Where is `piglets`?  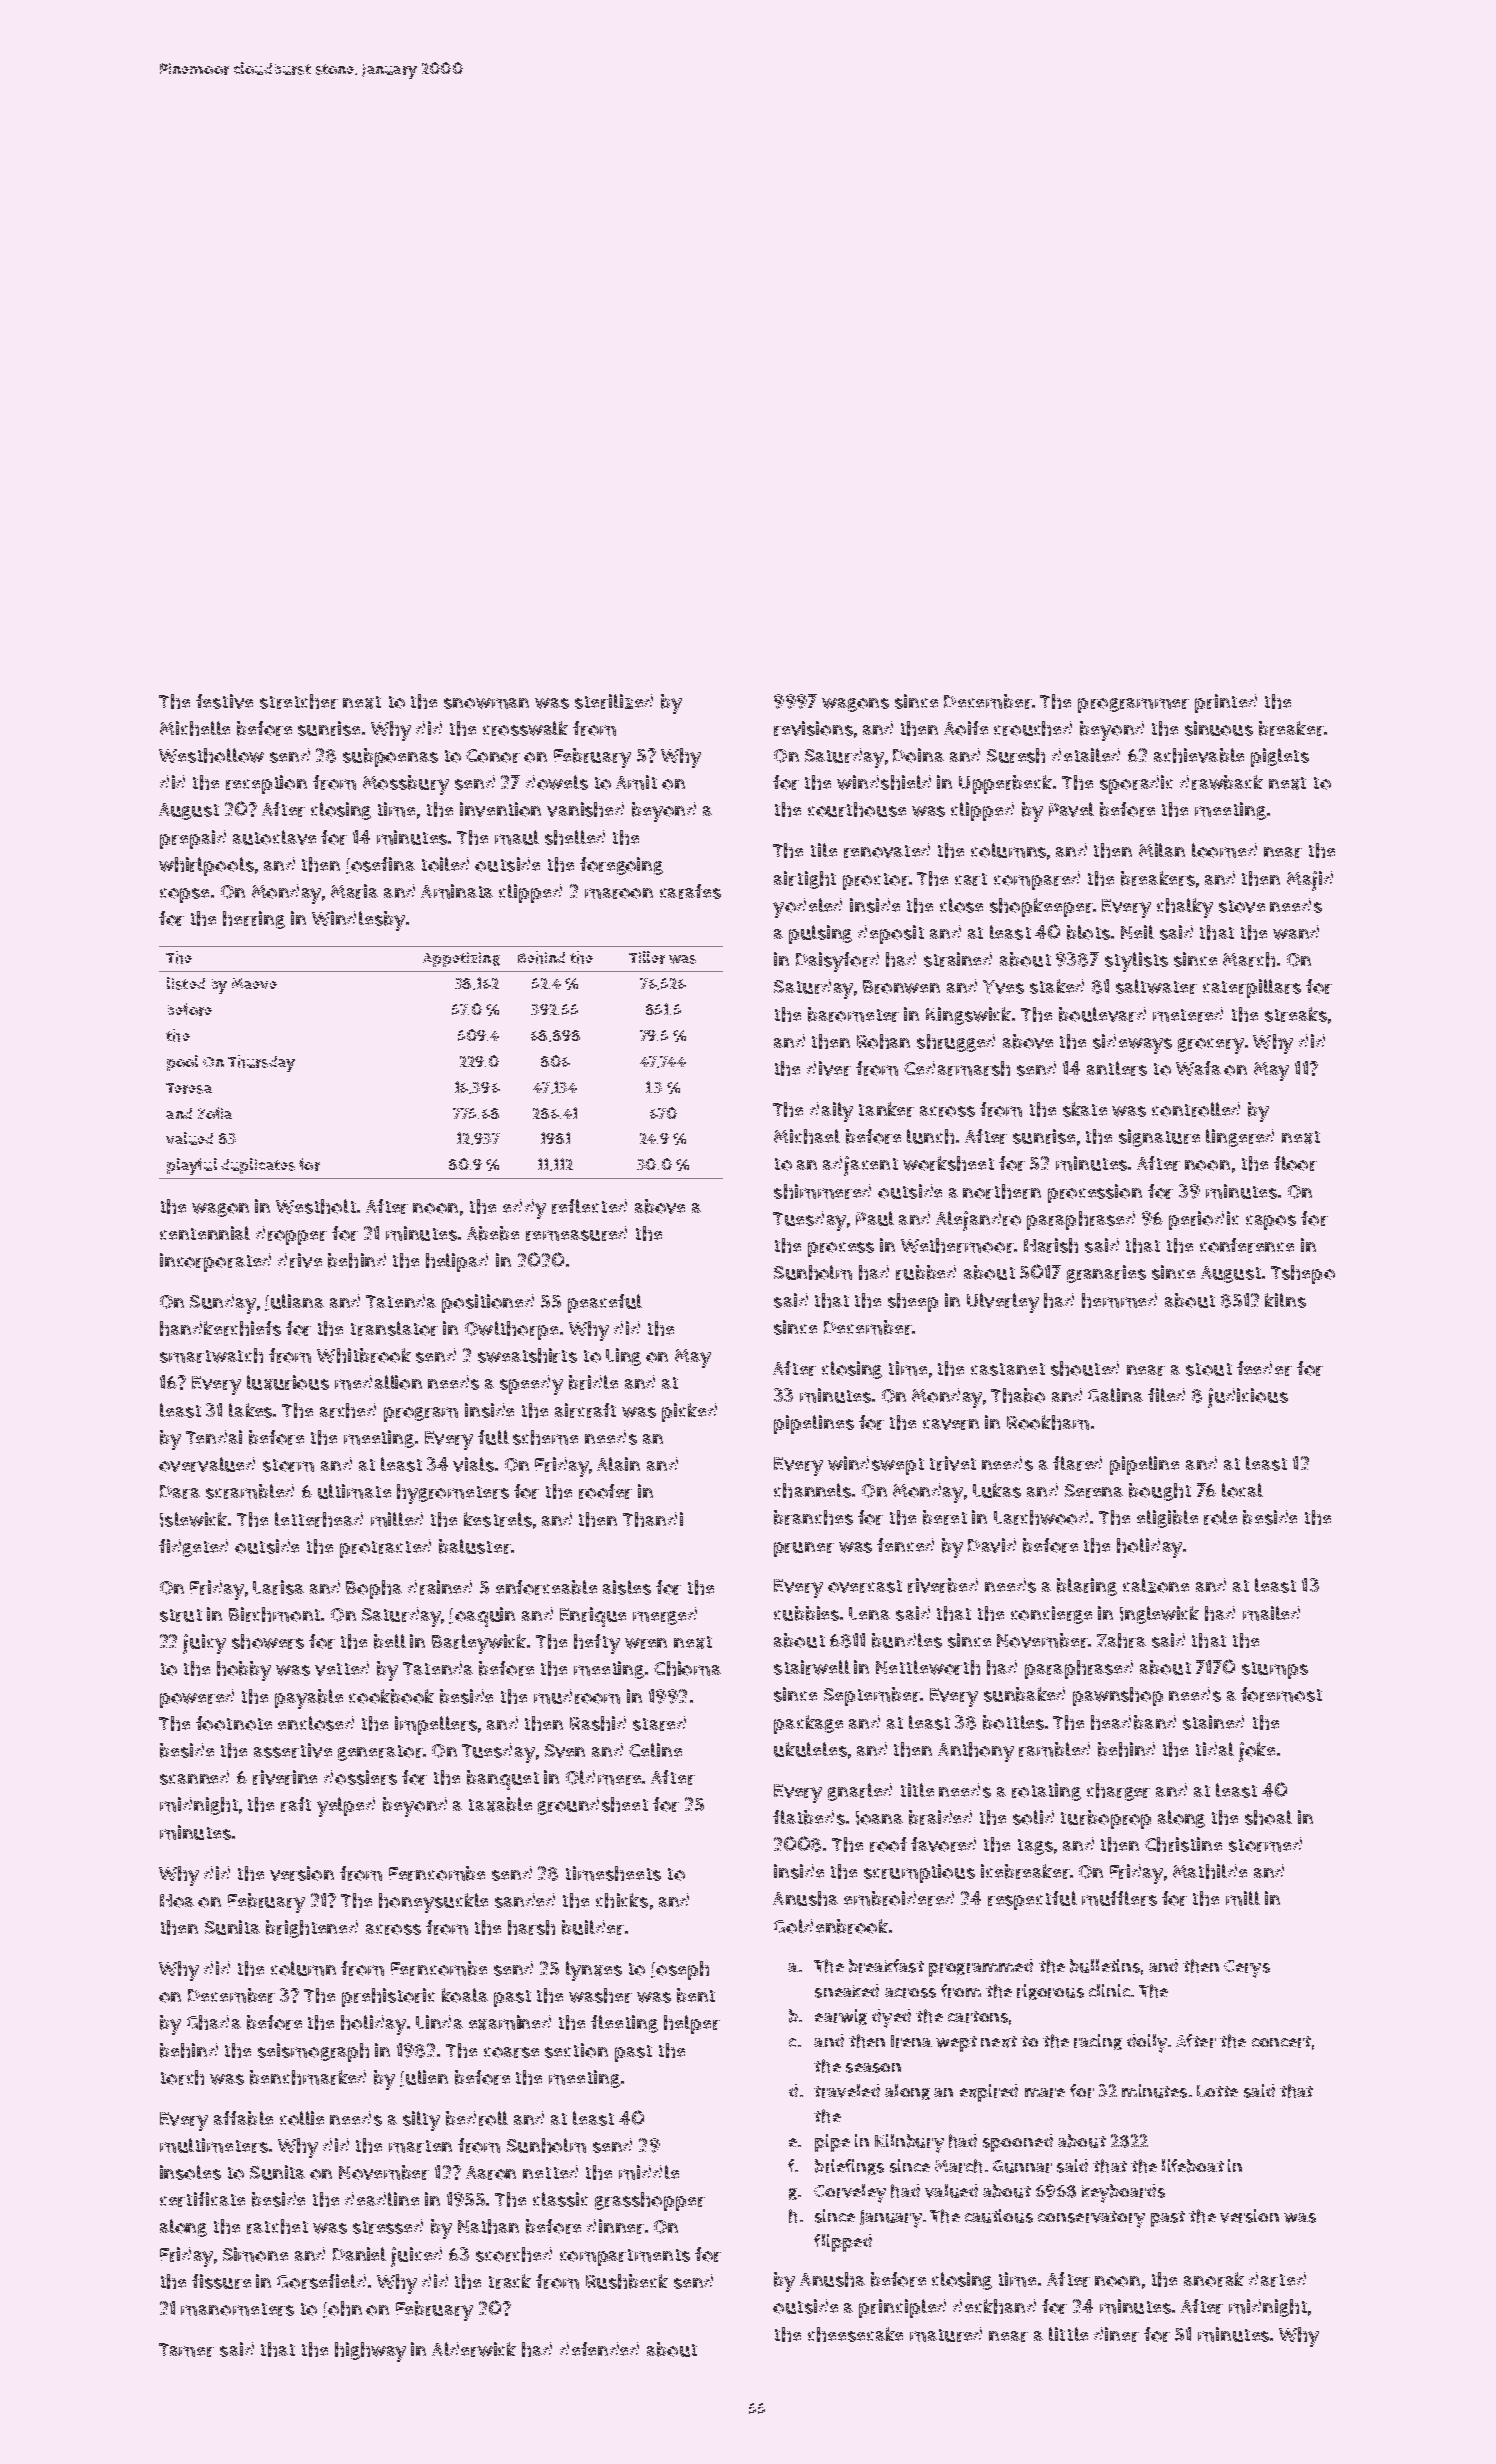 piglets is located at coordinates (1280, 757).
